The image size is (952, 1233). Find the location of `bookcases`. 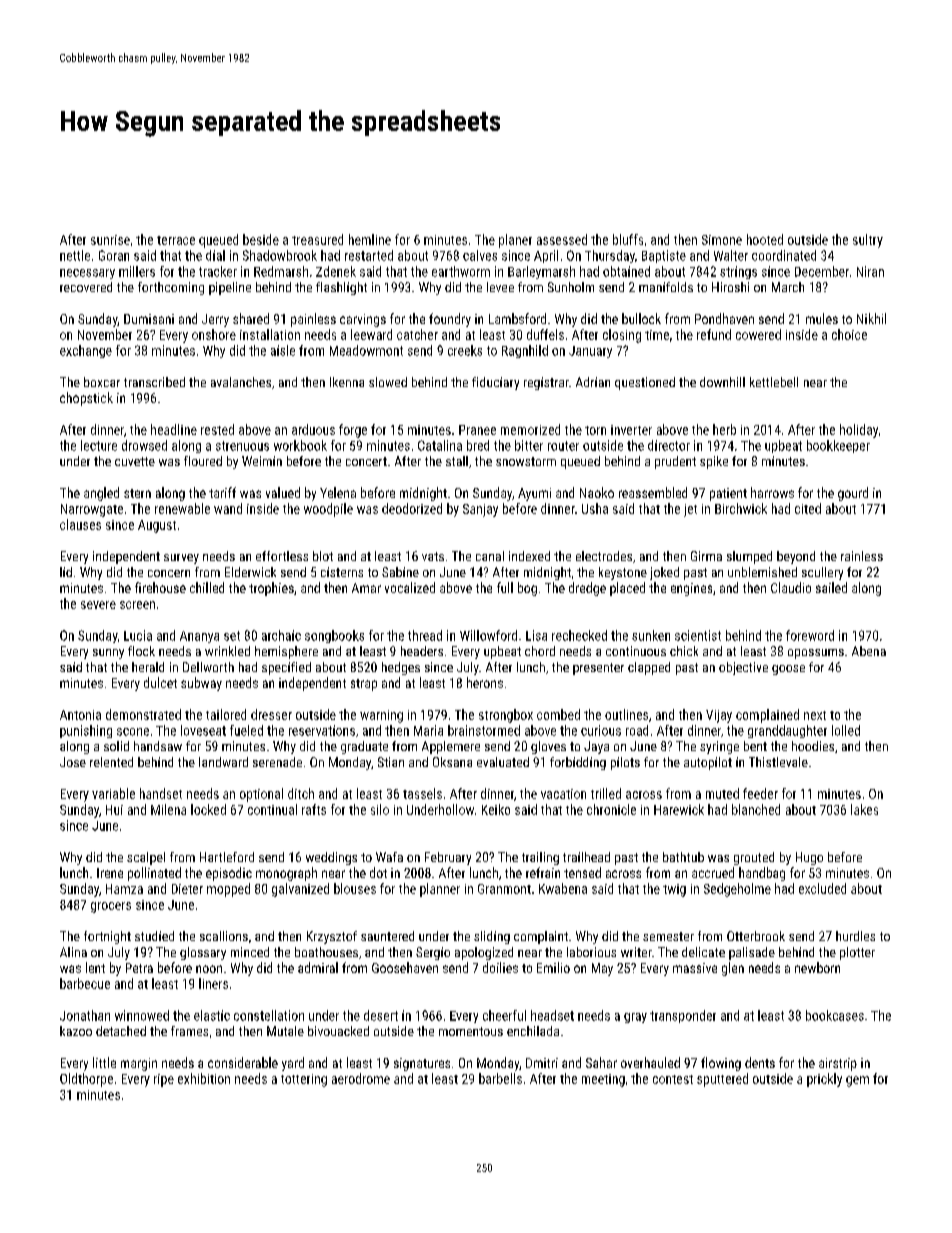

bookcases is located at coordinates (835, 1015).
